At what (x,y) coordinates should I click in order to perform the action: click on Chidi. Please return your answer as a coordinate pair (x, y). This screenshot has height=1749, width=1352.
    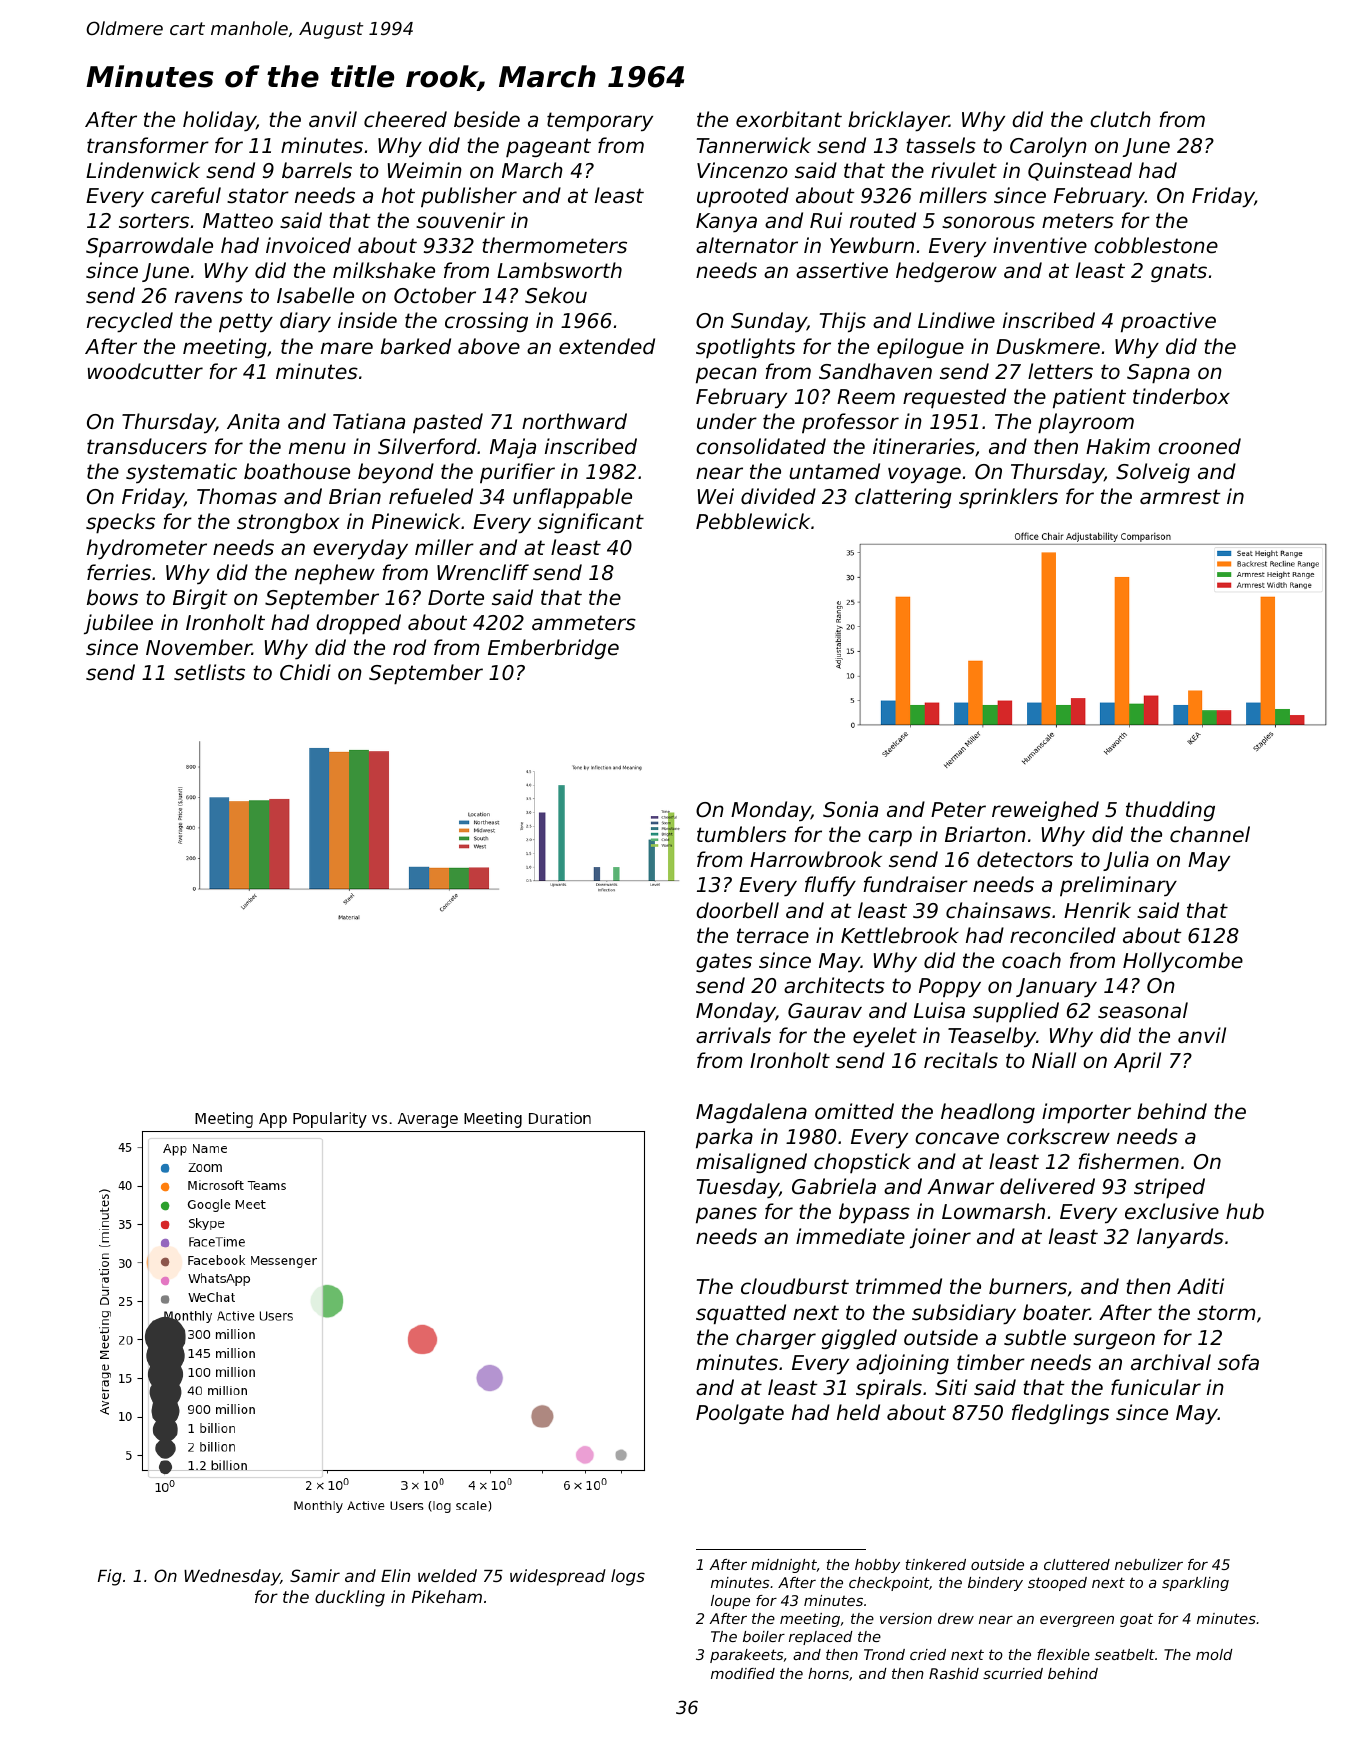
    Looking at the image, I should click on (305, 672).
